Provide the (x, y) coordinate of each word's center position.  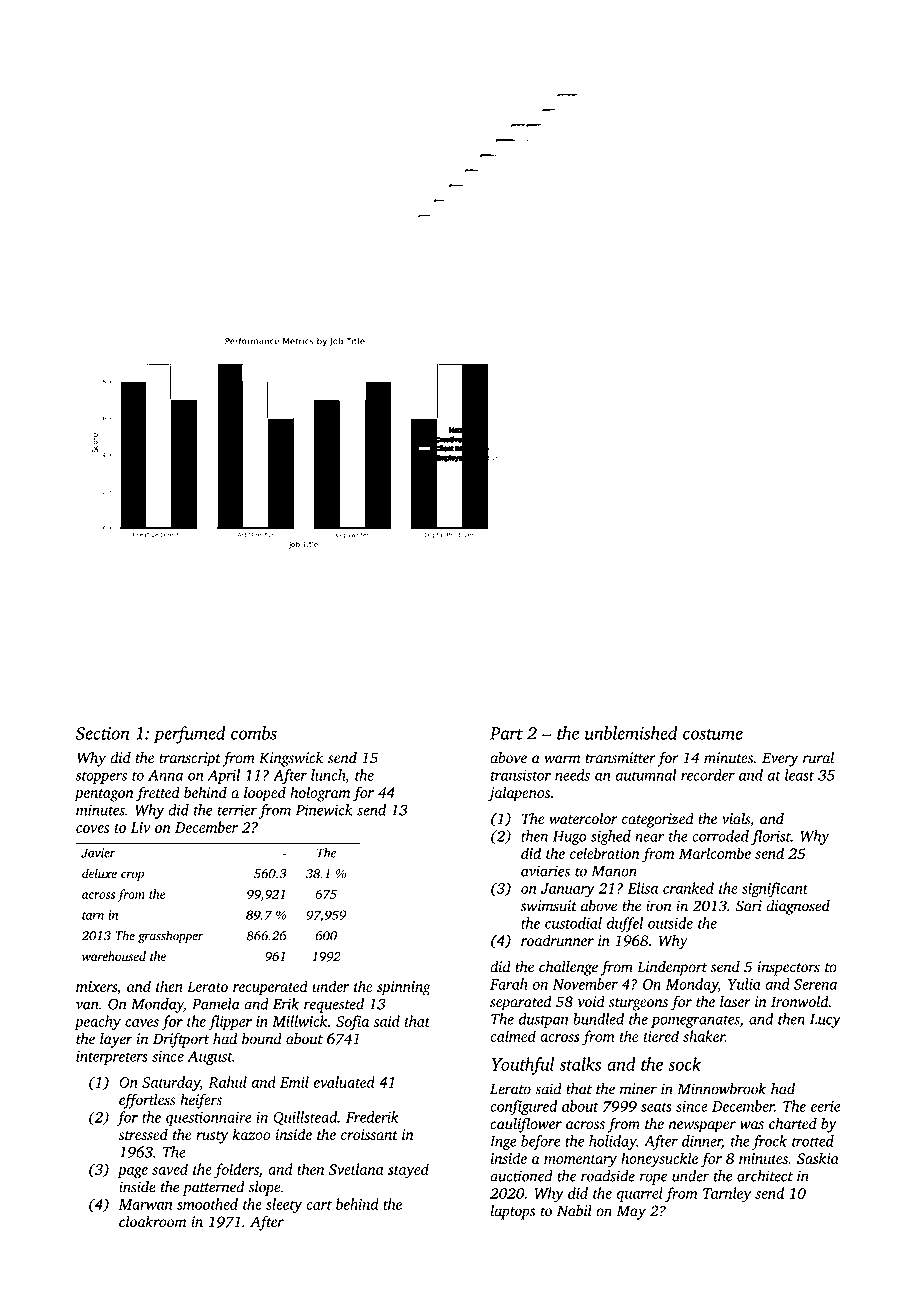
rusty (212, 1137)
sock (684, 1064)
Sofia (352, 1022)
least (799, 775)
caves (142, 1023)
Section (103, 733)
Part (506, 733)
